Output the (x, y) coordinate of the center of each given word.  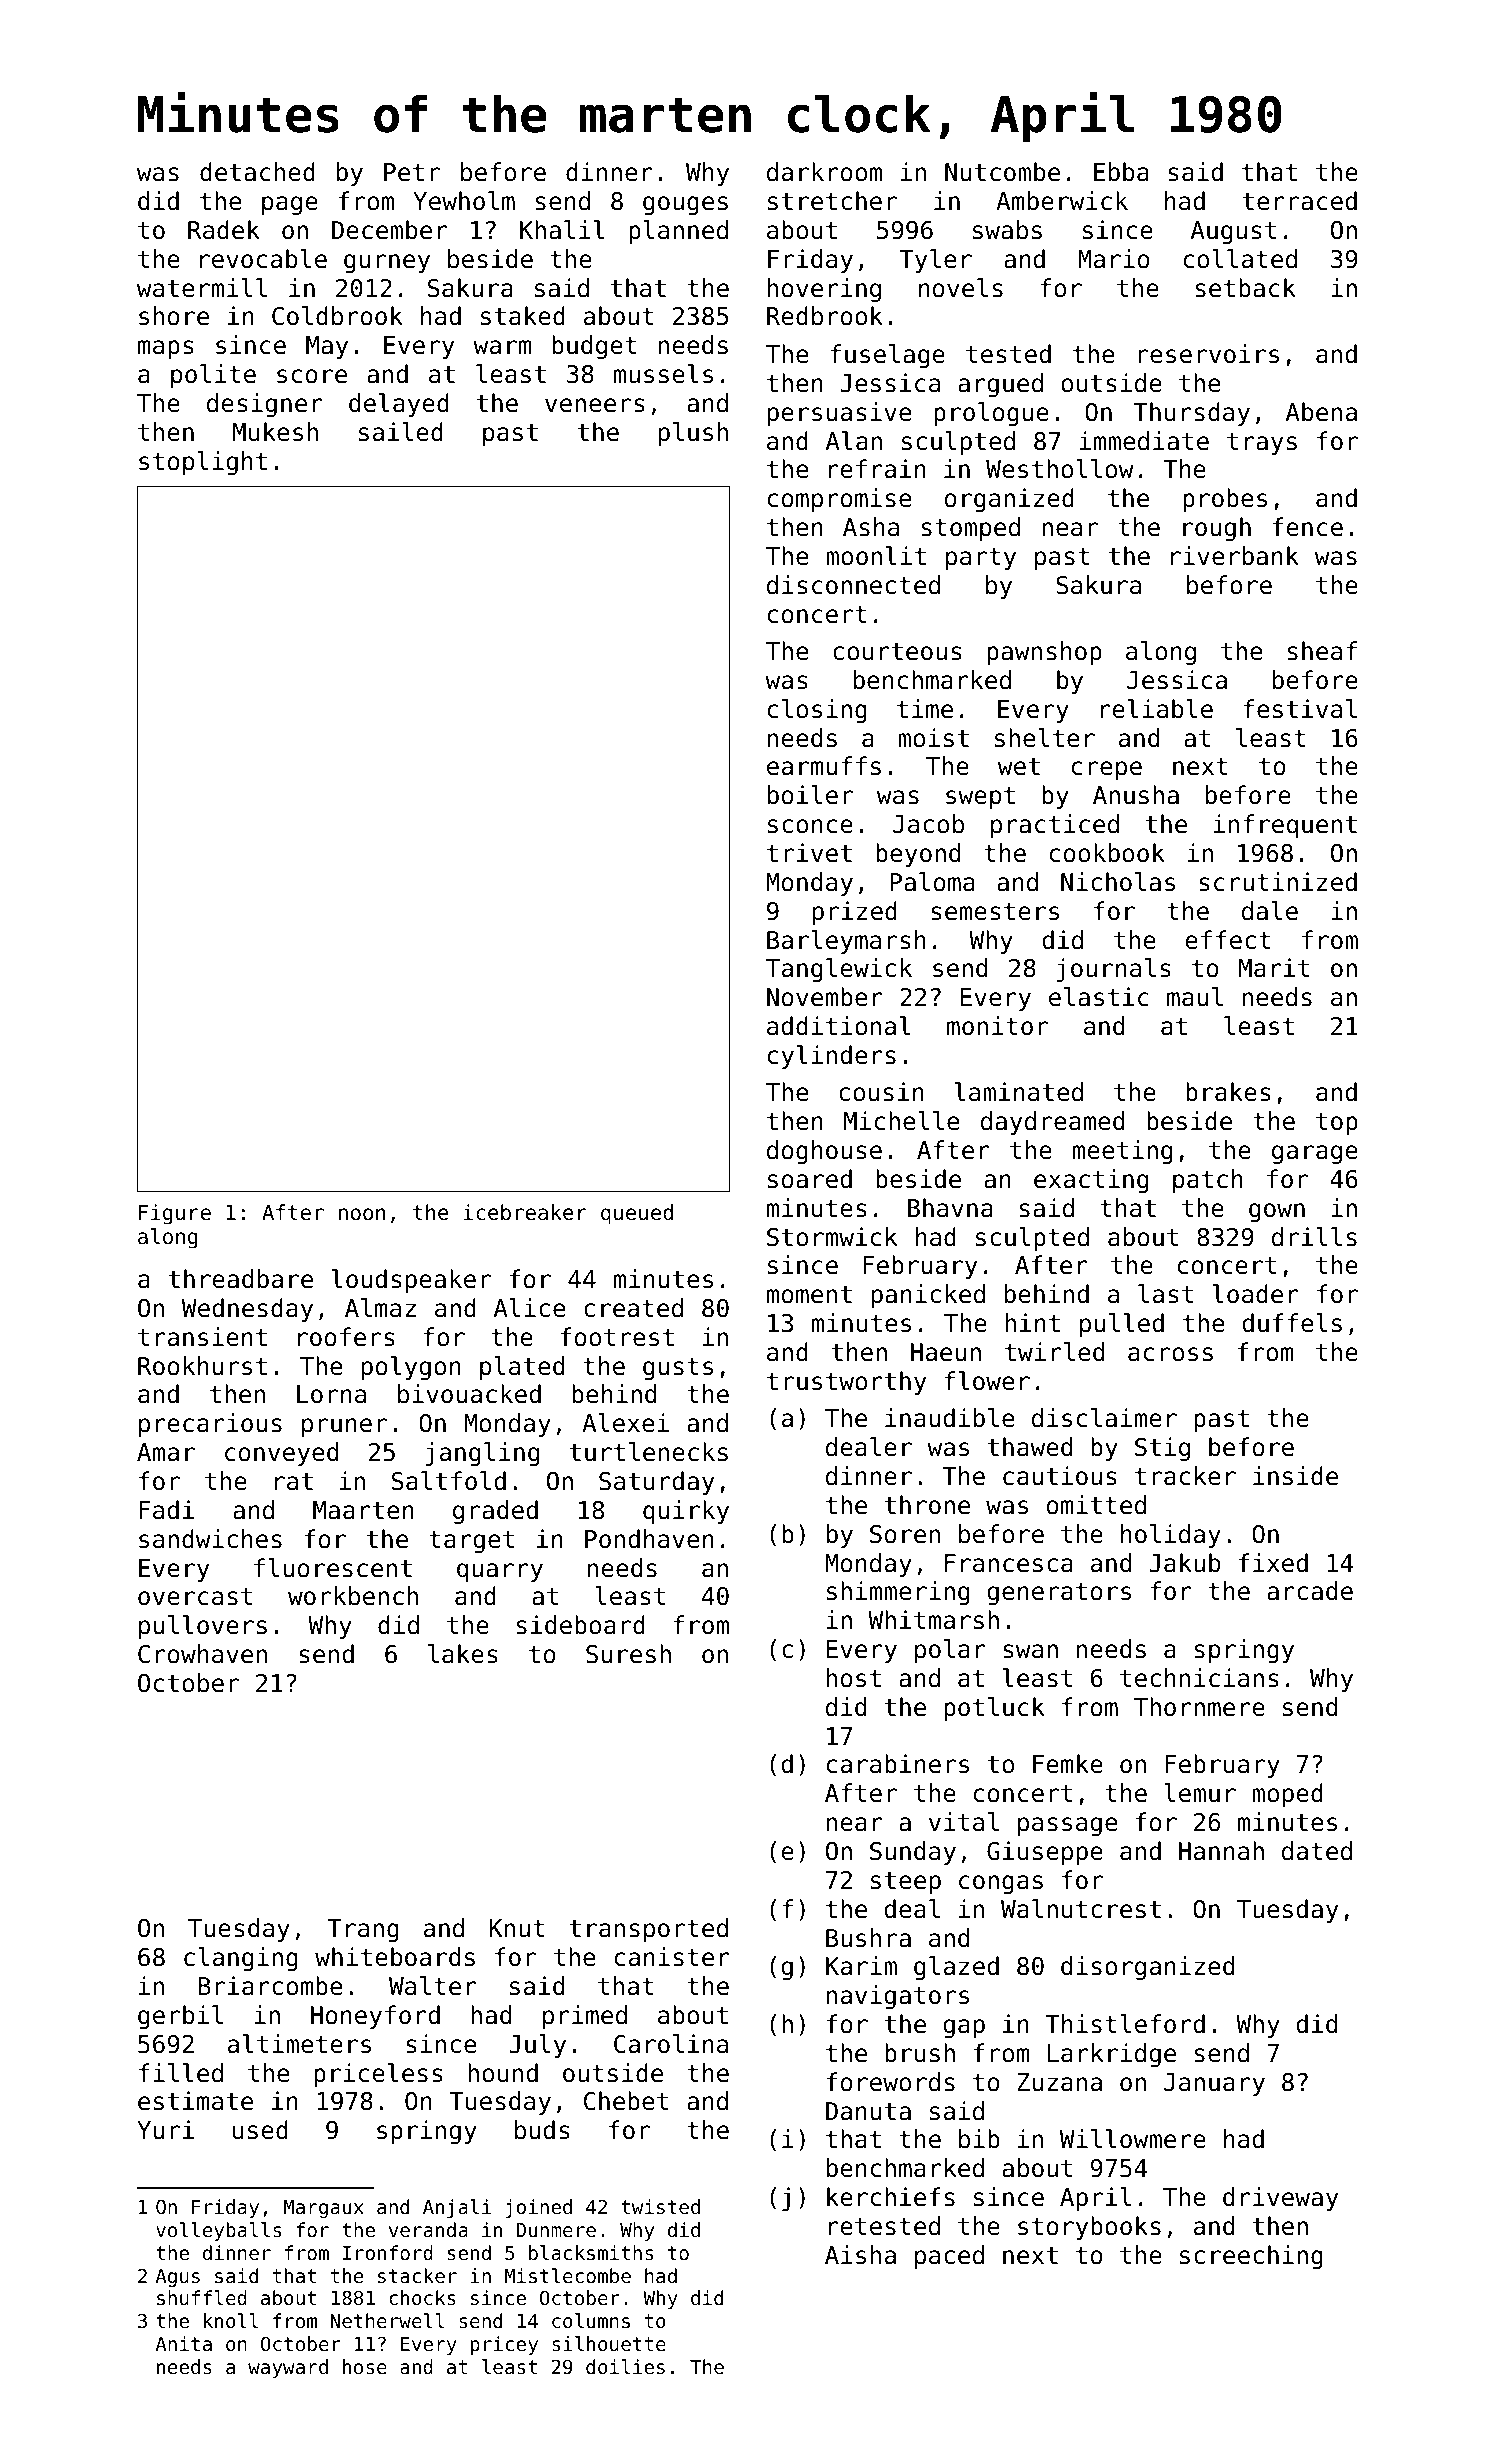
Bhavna (950, 1208)
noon (362, 1214)
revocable (263, 259)
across (1170, 1354)
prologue (991, 414)
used (260, 2130)
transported (649, 1930)
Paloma (932, 882)
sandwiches (210, 1539)
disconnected (853, 585)
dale (1270, 911)
